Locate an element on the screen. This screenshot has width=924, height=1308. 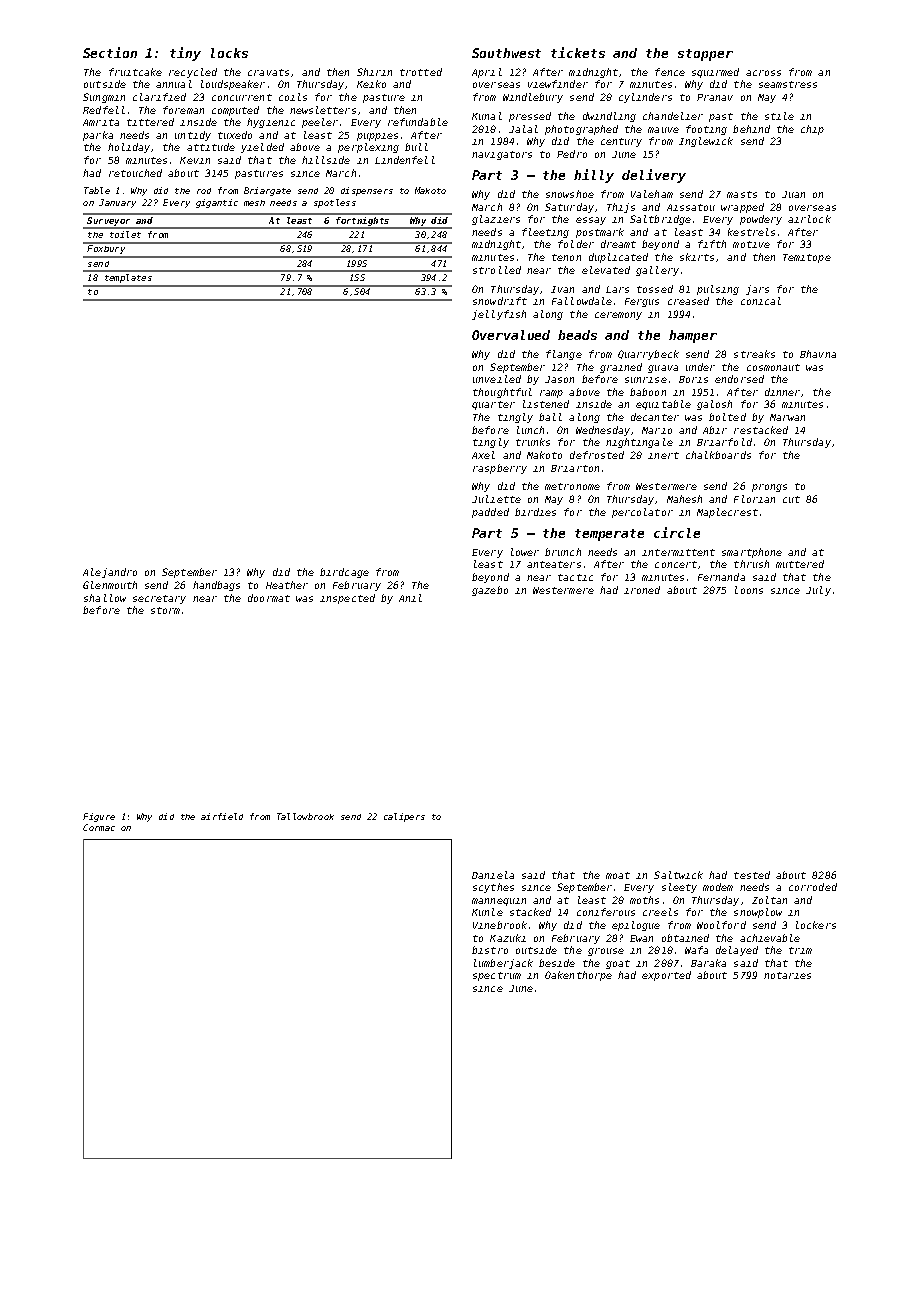
lower is located at coordinates (525, 552).
